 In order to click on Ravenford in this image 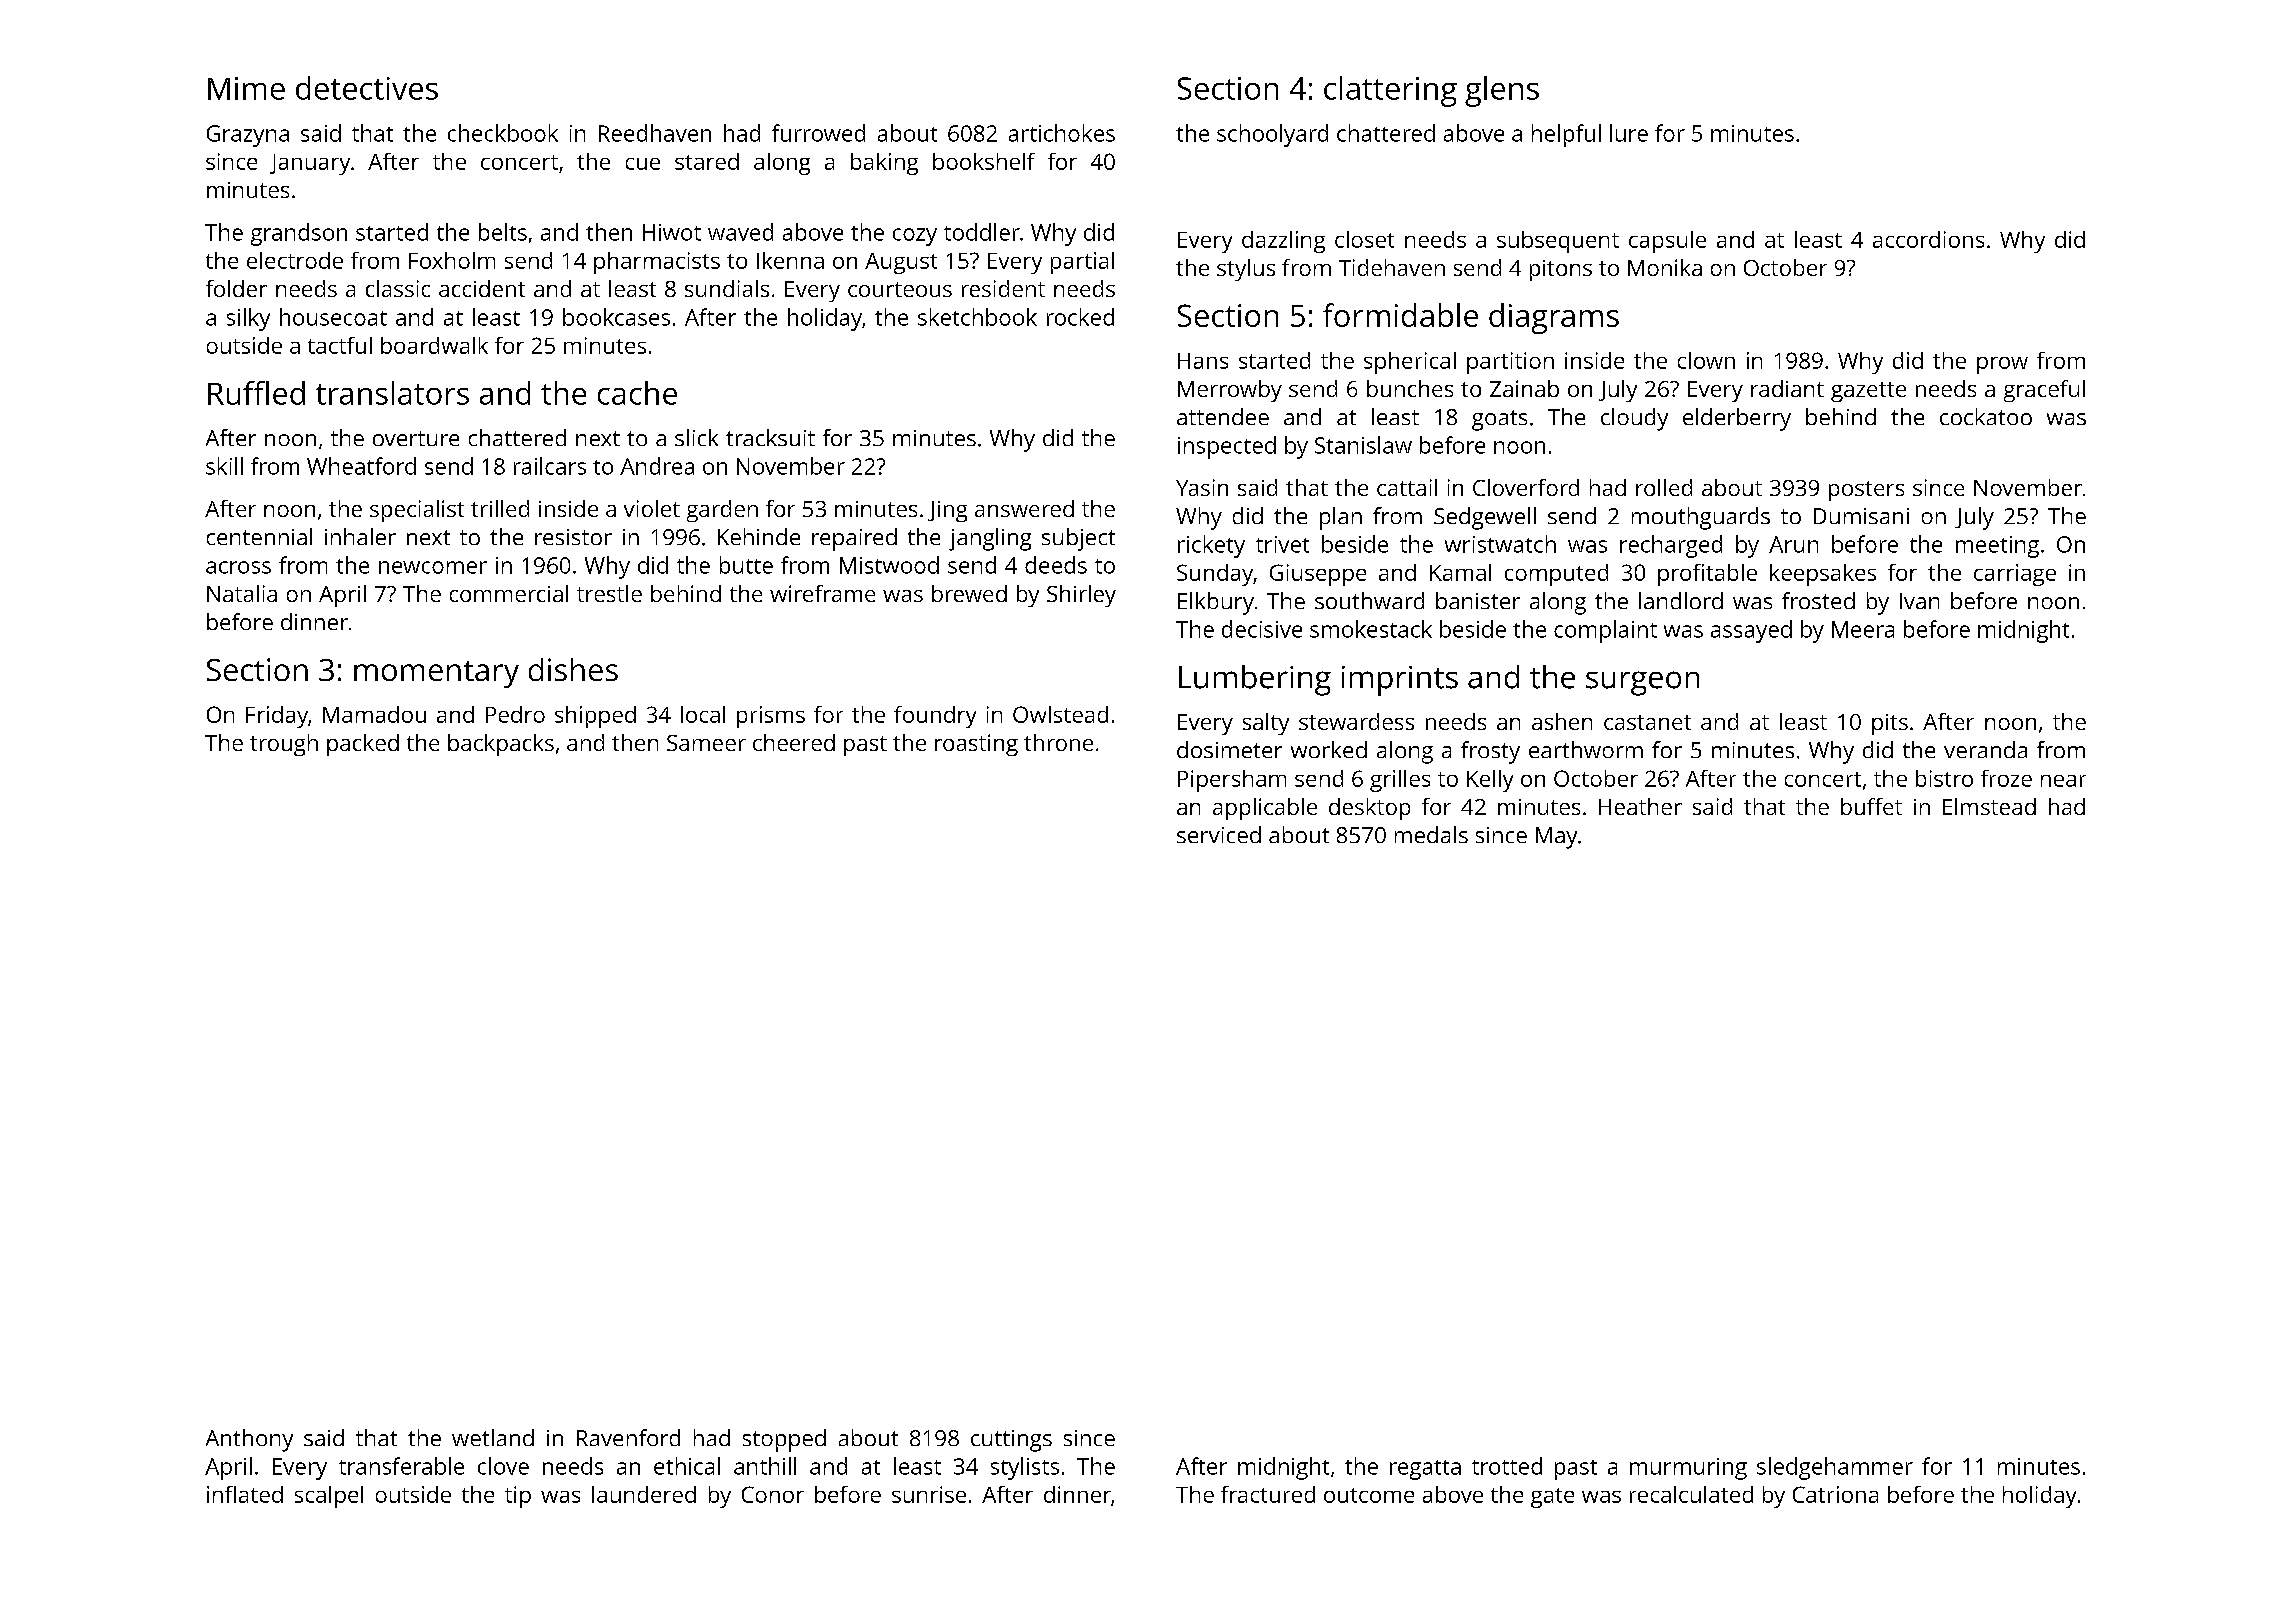, I will do `click(628, 1437)`.
